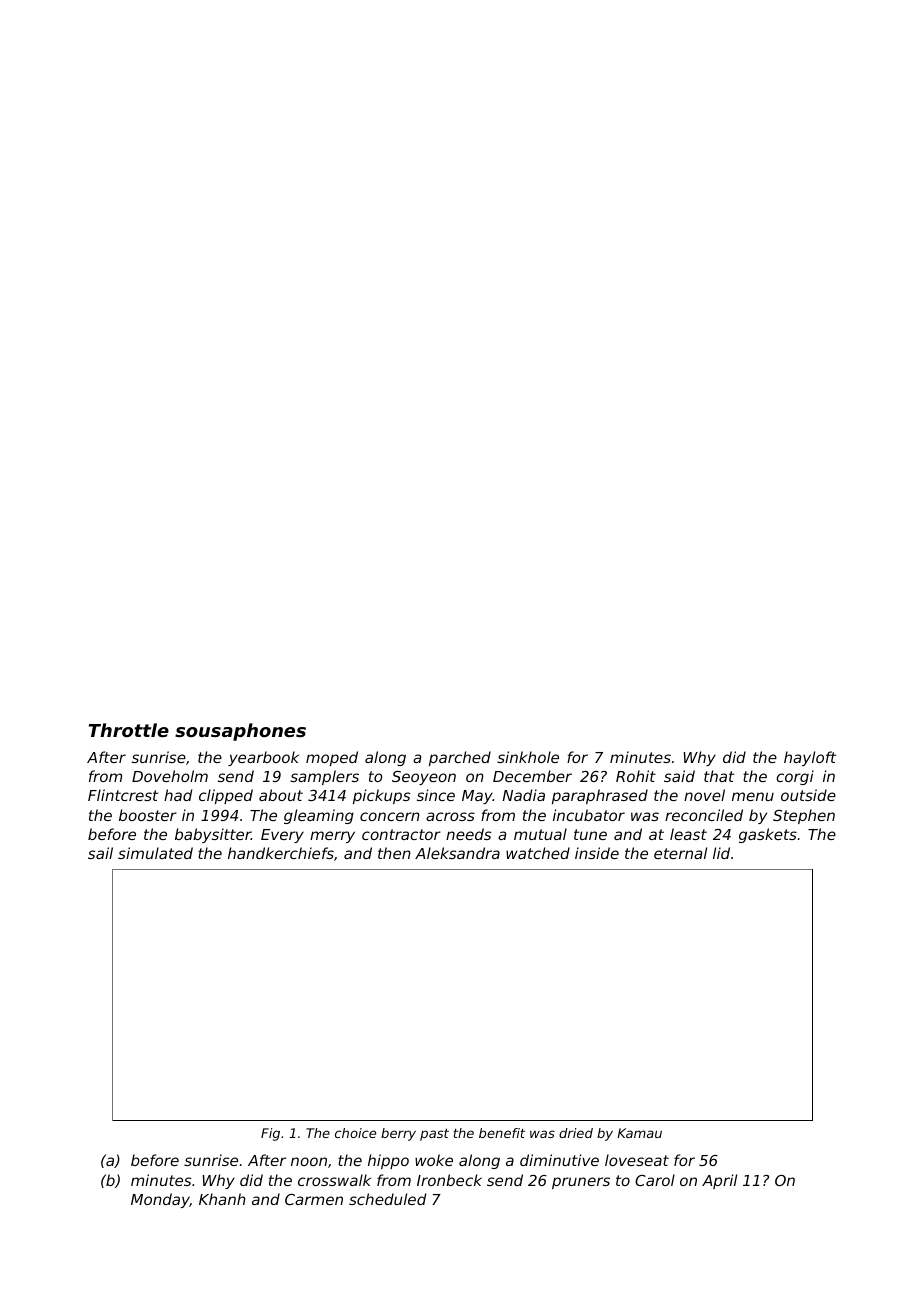  What do you see at coordinates (381, 796) in the page?
I see `pickups` at bounding box center [381, 796].
